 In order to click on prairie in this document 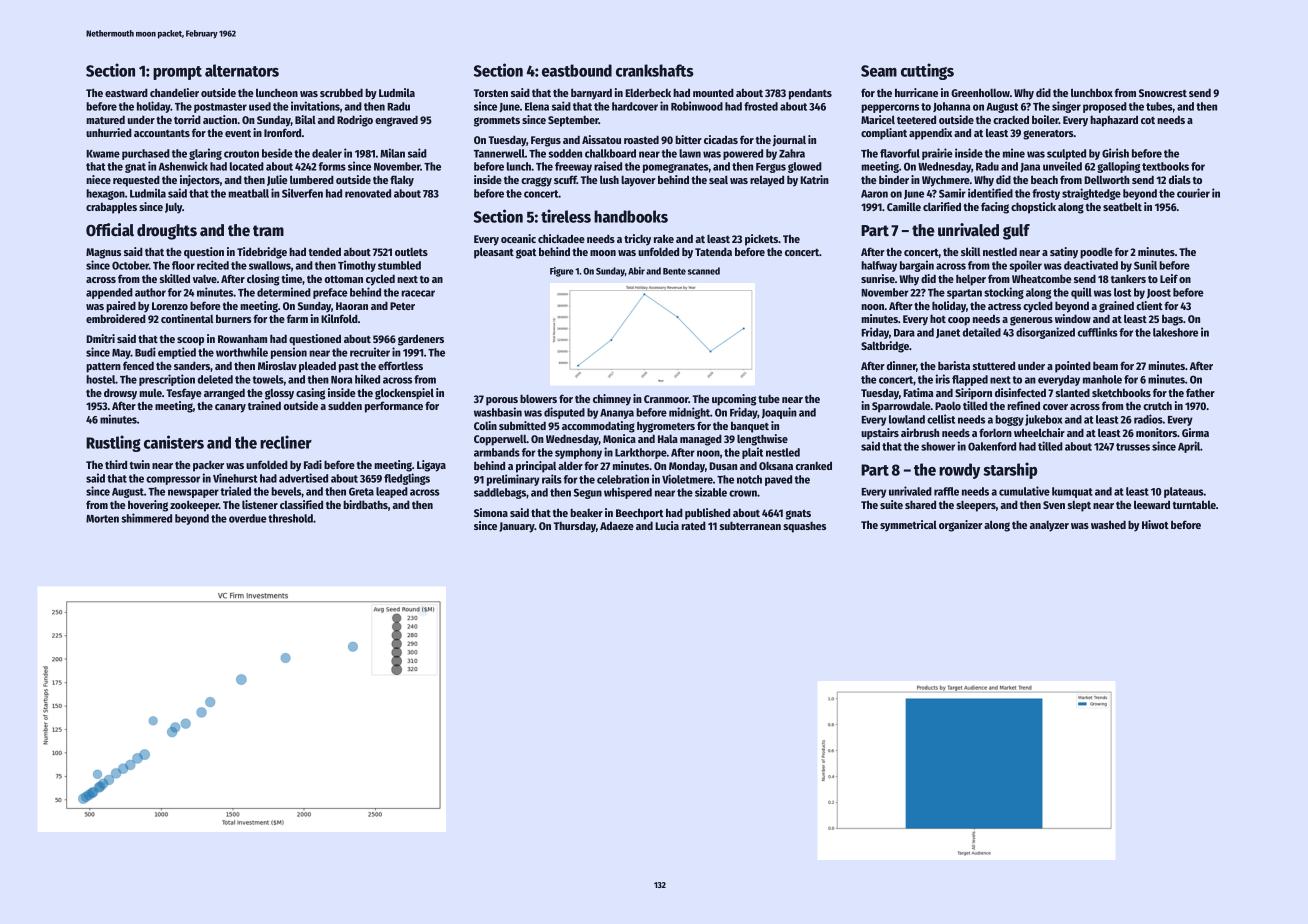, I will do `click(937, 154)`.
